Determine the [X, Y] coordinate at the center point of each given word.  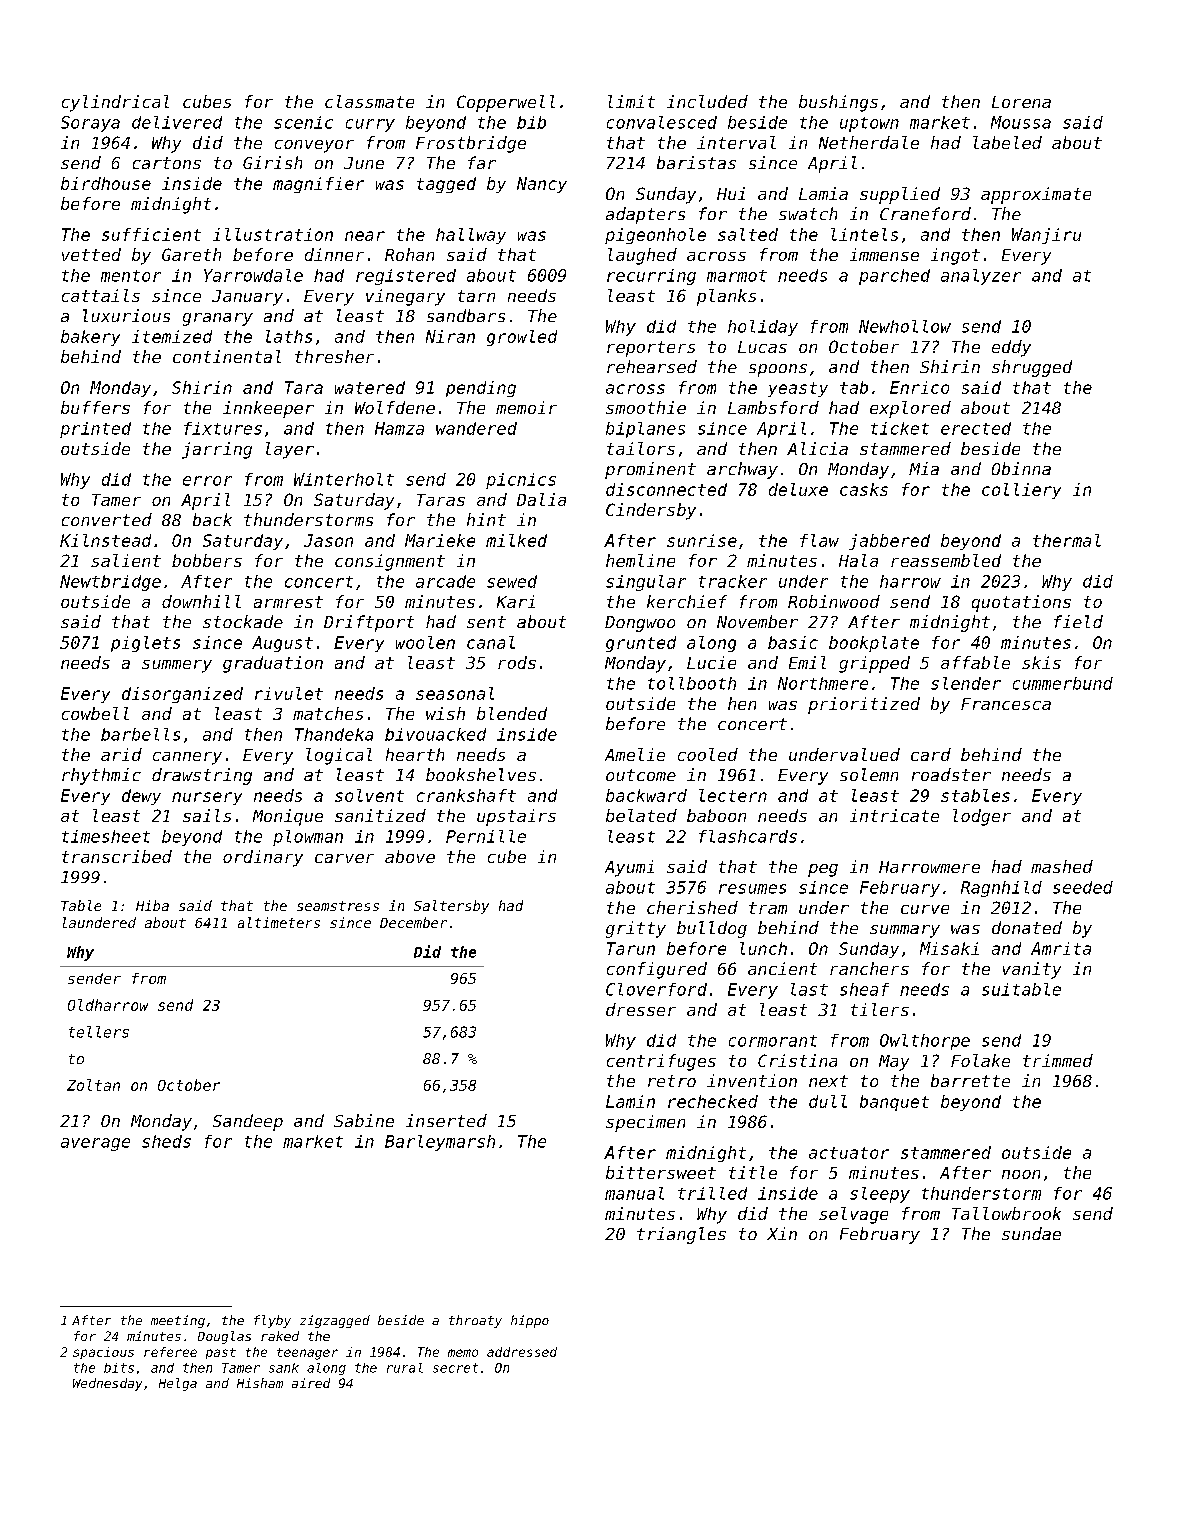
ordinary [263, 858]
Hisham [260, 1383]
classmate [369, 101]
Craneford [925, 213]
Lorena [1021, 102]
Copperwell [506, 103]
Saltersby [451, 907]
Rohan [409, 254]
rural [405, 1368]
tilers [880, 1009]
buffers [95, 407]
